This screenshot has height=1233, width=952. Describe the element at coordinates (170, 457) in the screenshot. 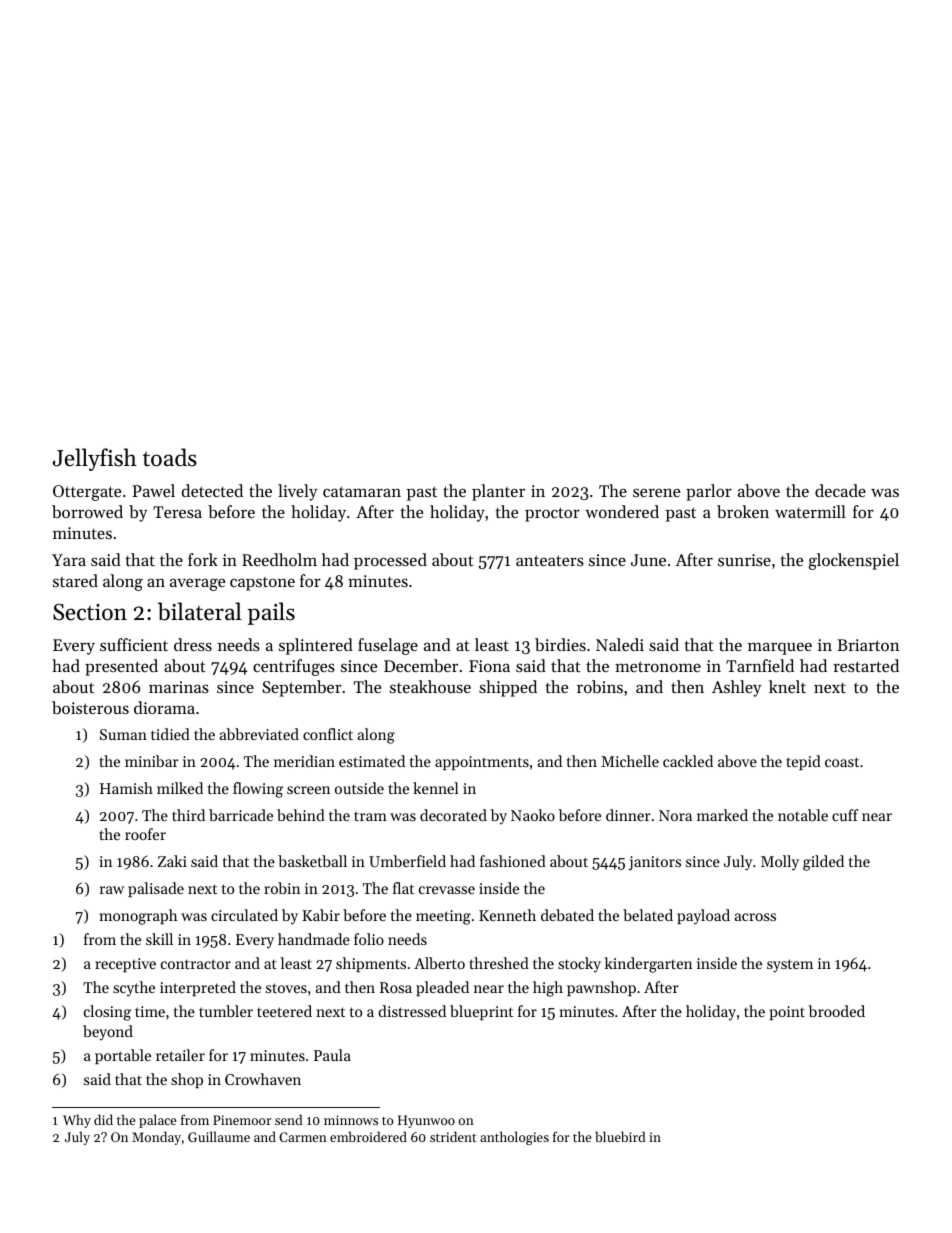

I see `toads` at that location.
